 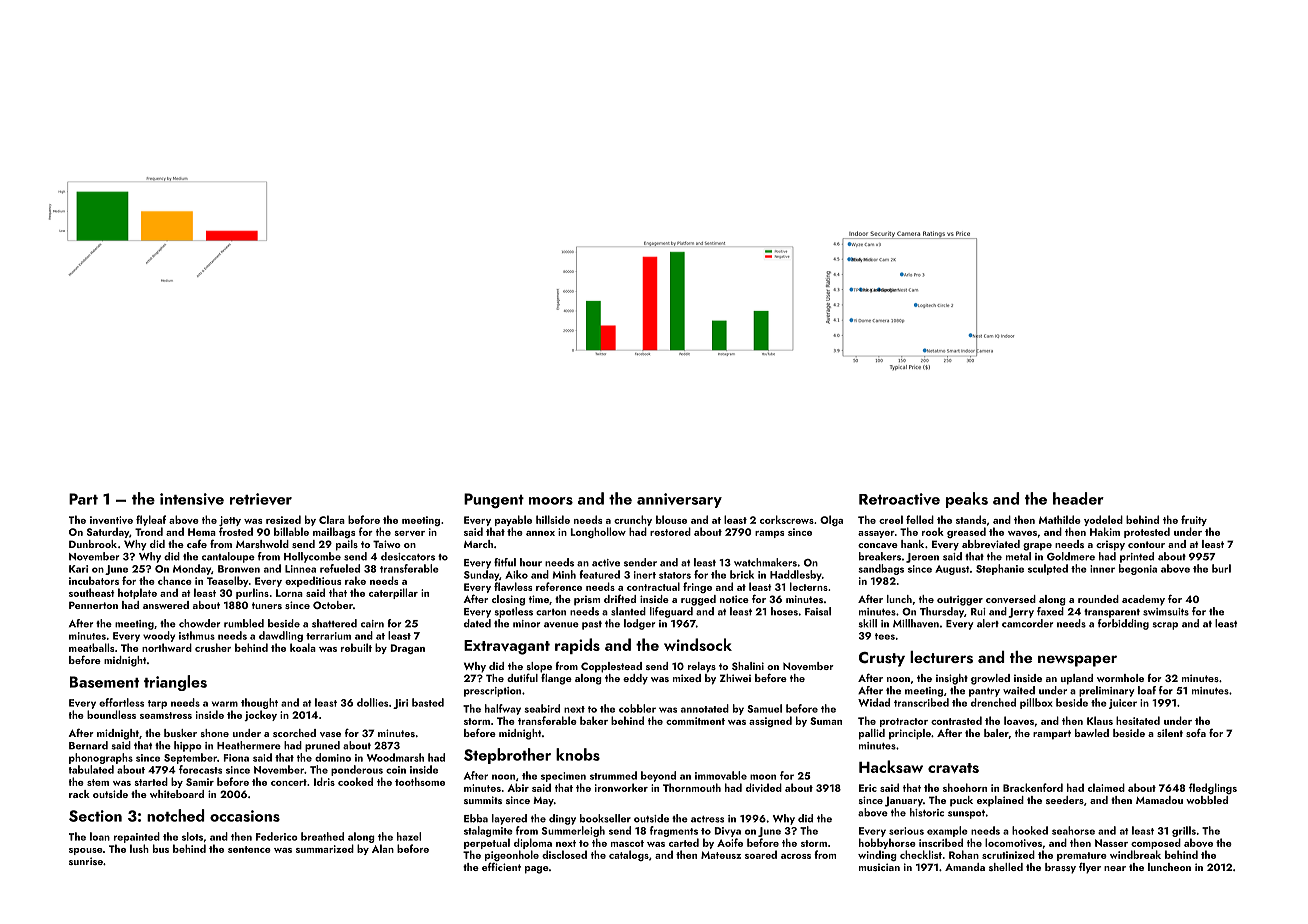 I want to click on repainted, so click(x=137, y=837).
